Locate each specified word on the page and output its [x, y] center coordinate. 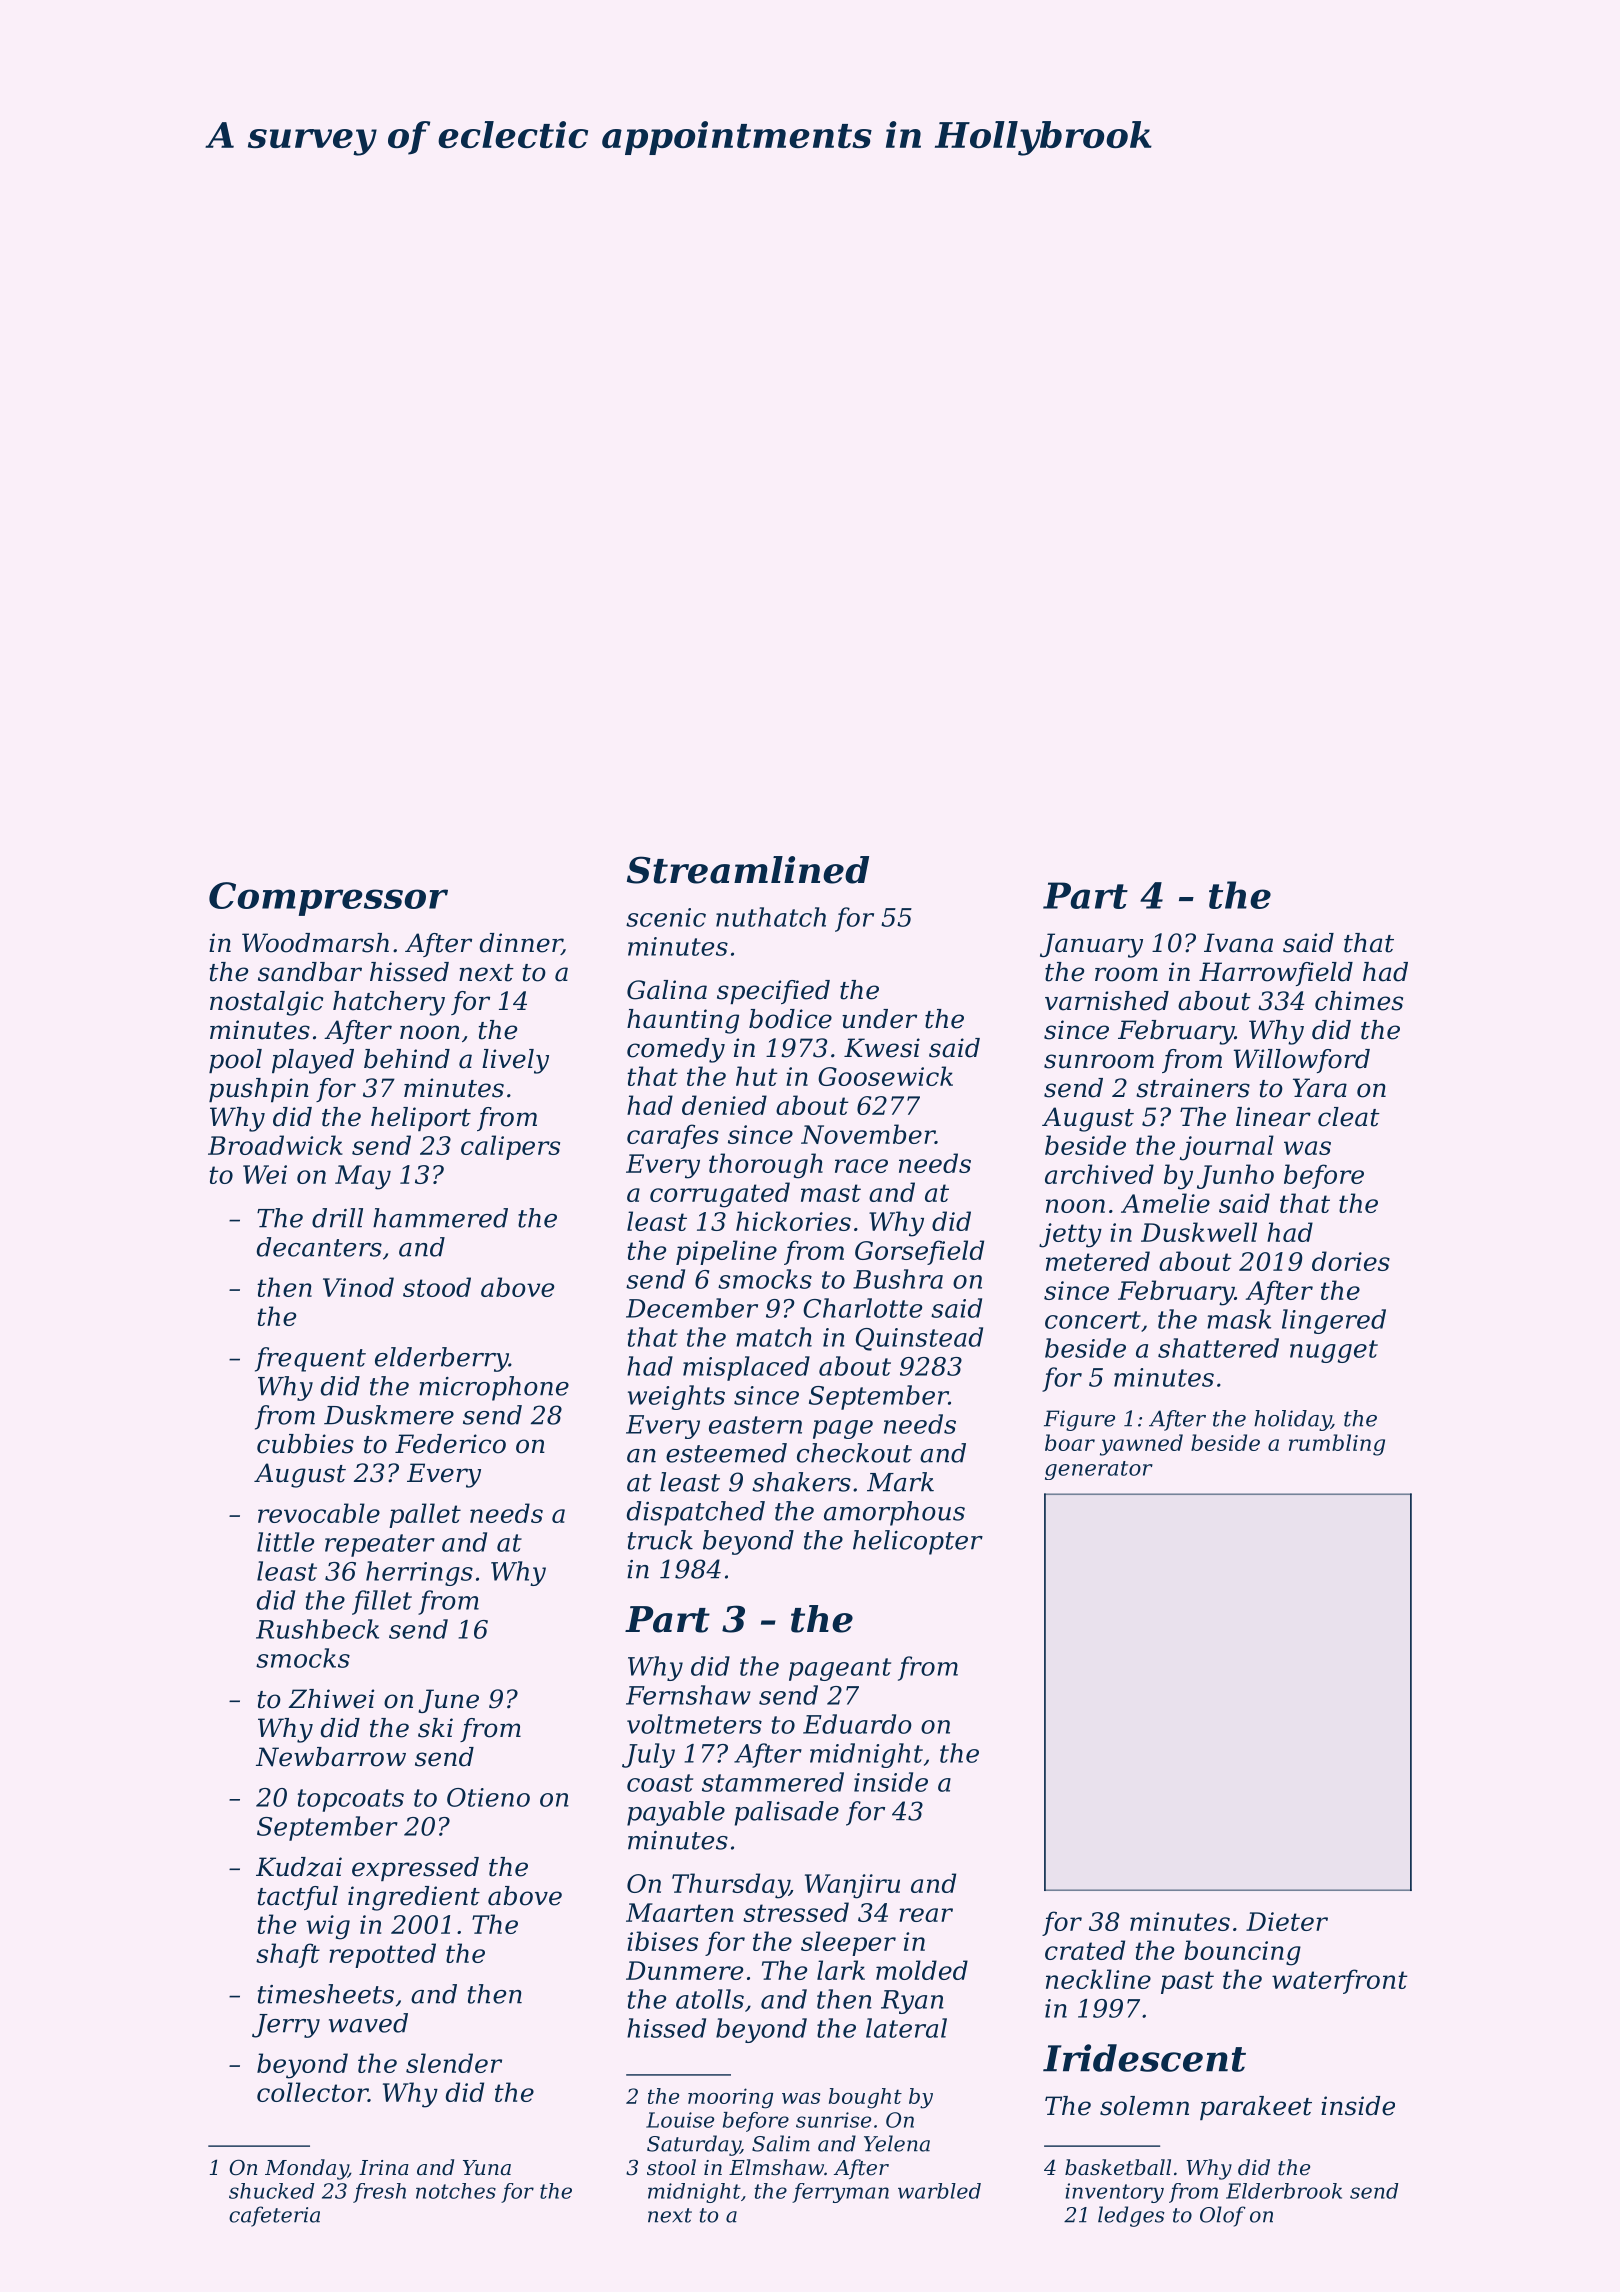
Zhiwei [331, 1699]
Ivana [1238, 943]
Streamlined [748, 870]
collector [312, 2092]
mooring [730, 2098]
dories [1351, 1261]
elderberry [442, 1359]
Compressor [328, 899]
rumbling [1337, 1445]
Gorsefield [919, 1252]
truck [660, 1540]
